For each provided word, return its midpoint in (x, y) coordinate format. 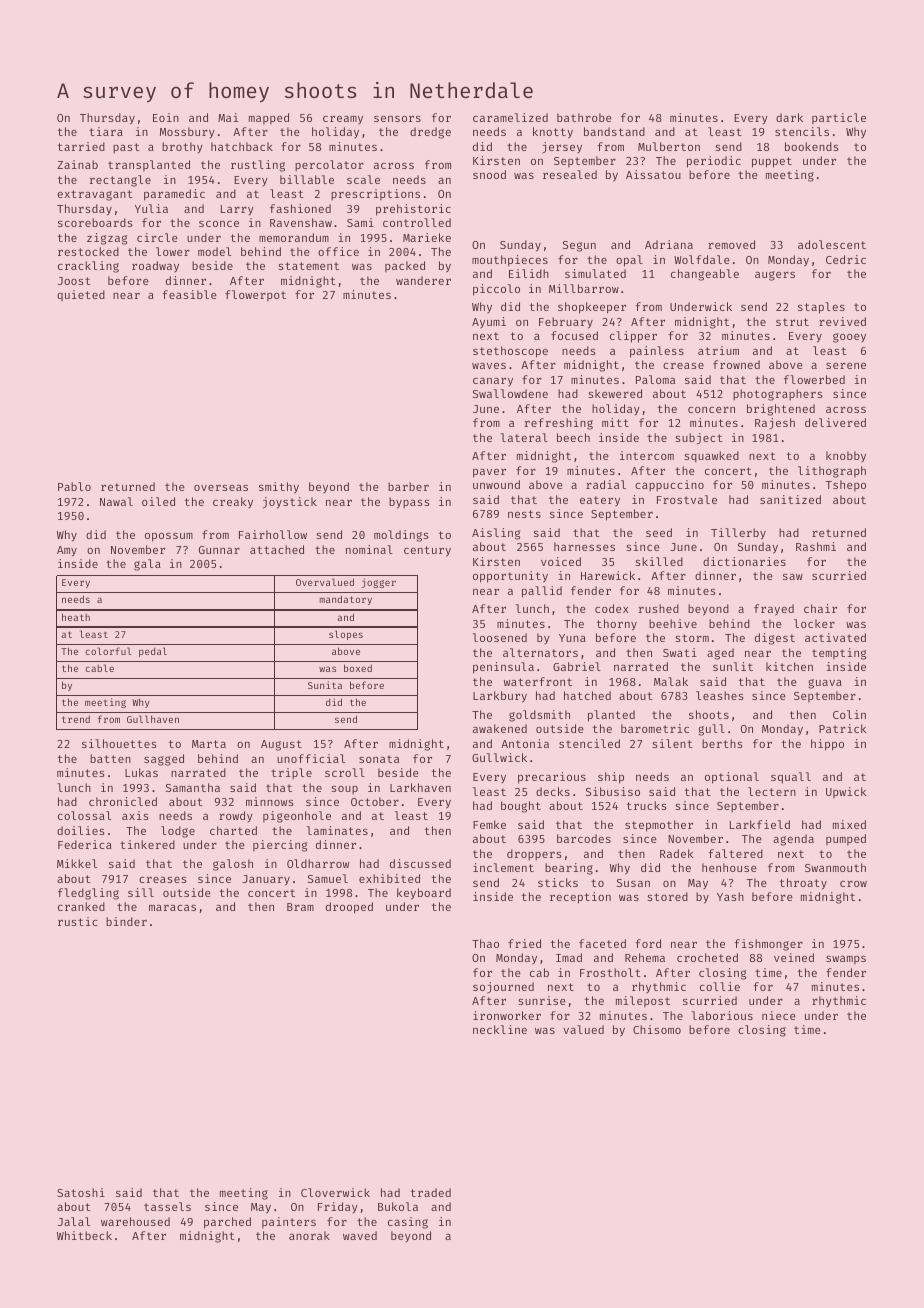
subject (699, 439)
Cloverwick (335, 1192)
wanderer (423, 280)
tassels (167, 1206)
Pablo (74, 486)
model (214, 251)
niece (779, 1015)
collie (720, 986)
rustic (77, 921)
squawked (711, 457)
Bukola (398, 1206)
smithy (279, 488)
